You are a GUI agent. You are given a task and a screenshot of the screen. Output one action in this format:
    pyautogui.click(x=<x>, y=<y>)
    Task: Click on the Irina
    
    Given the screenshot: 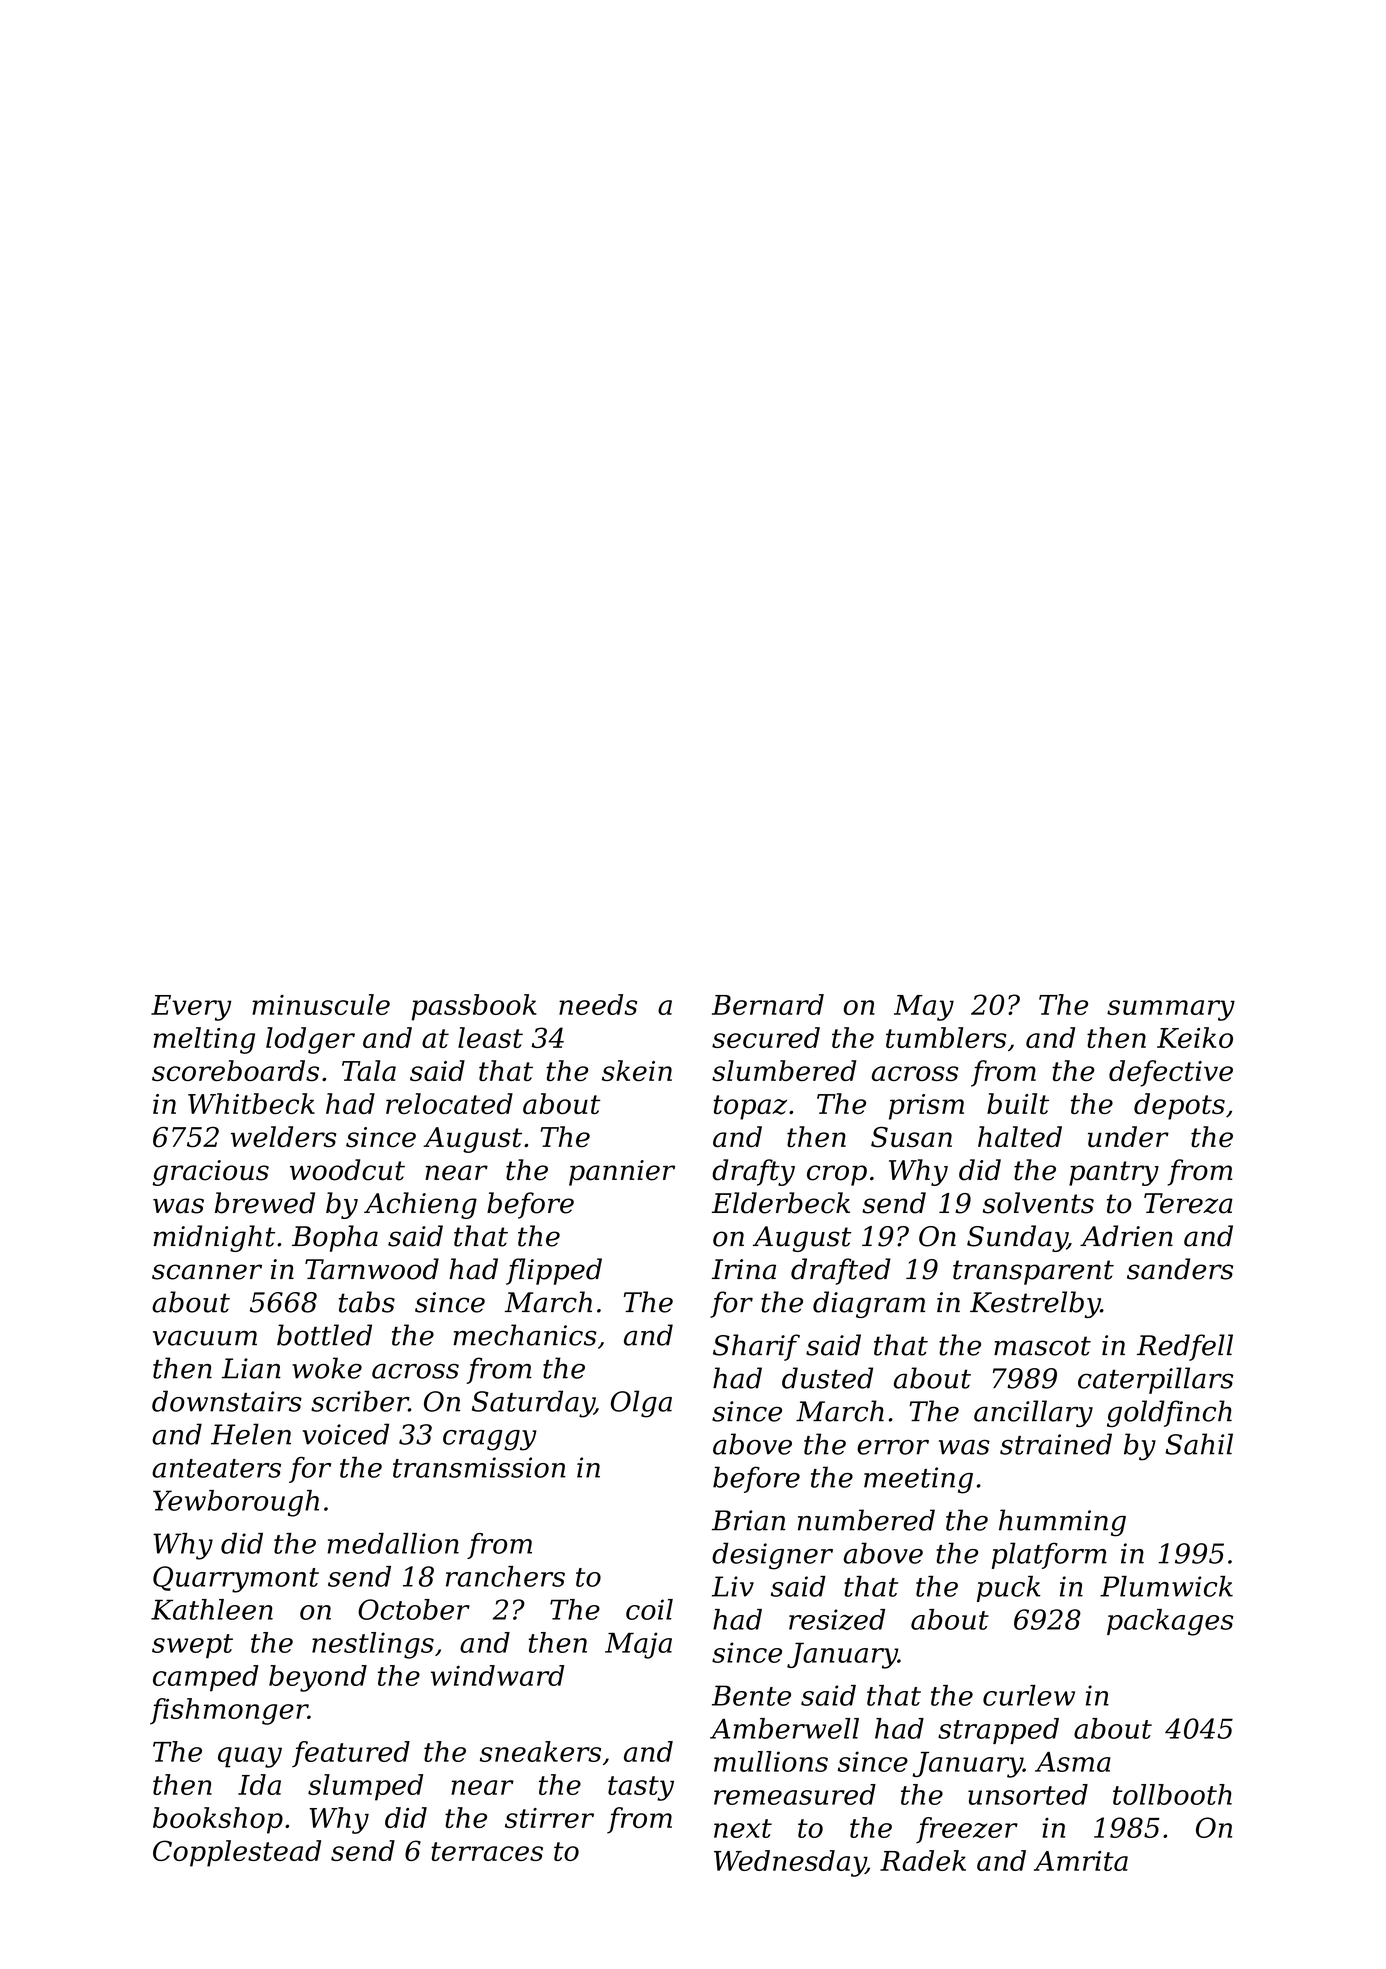 What is the action you would take?
    pyautogui.click(x=744, y=1269)
